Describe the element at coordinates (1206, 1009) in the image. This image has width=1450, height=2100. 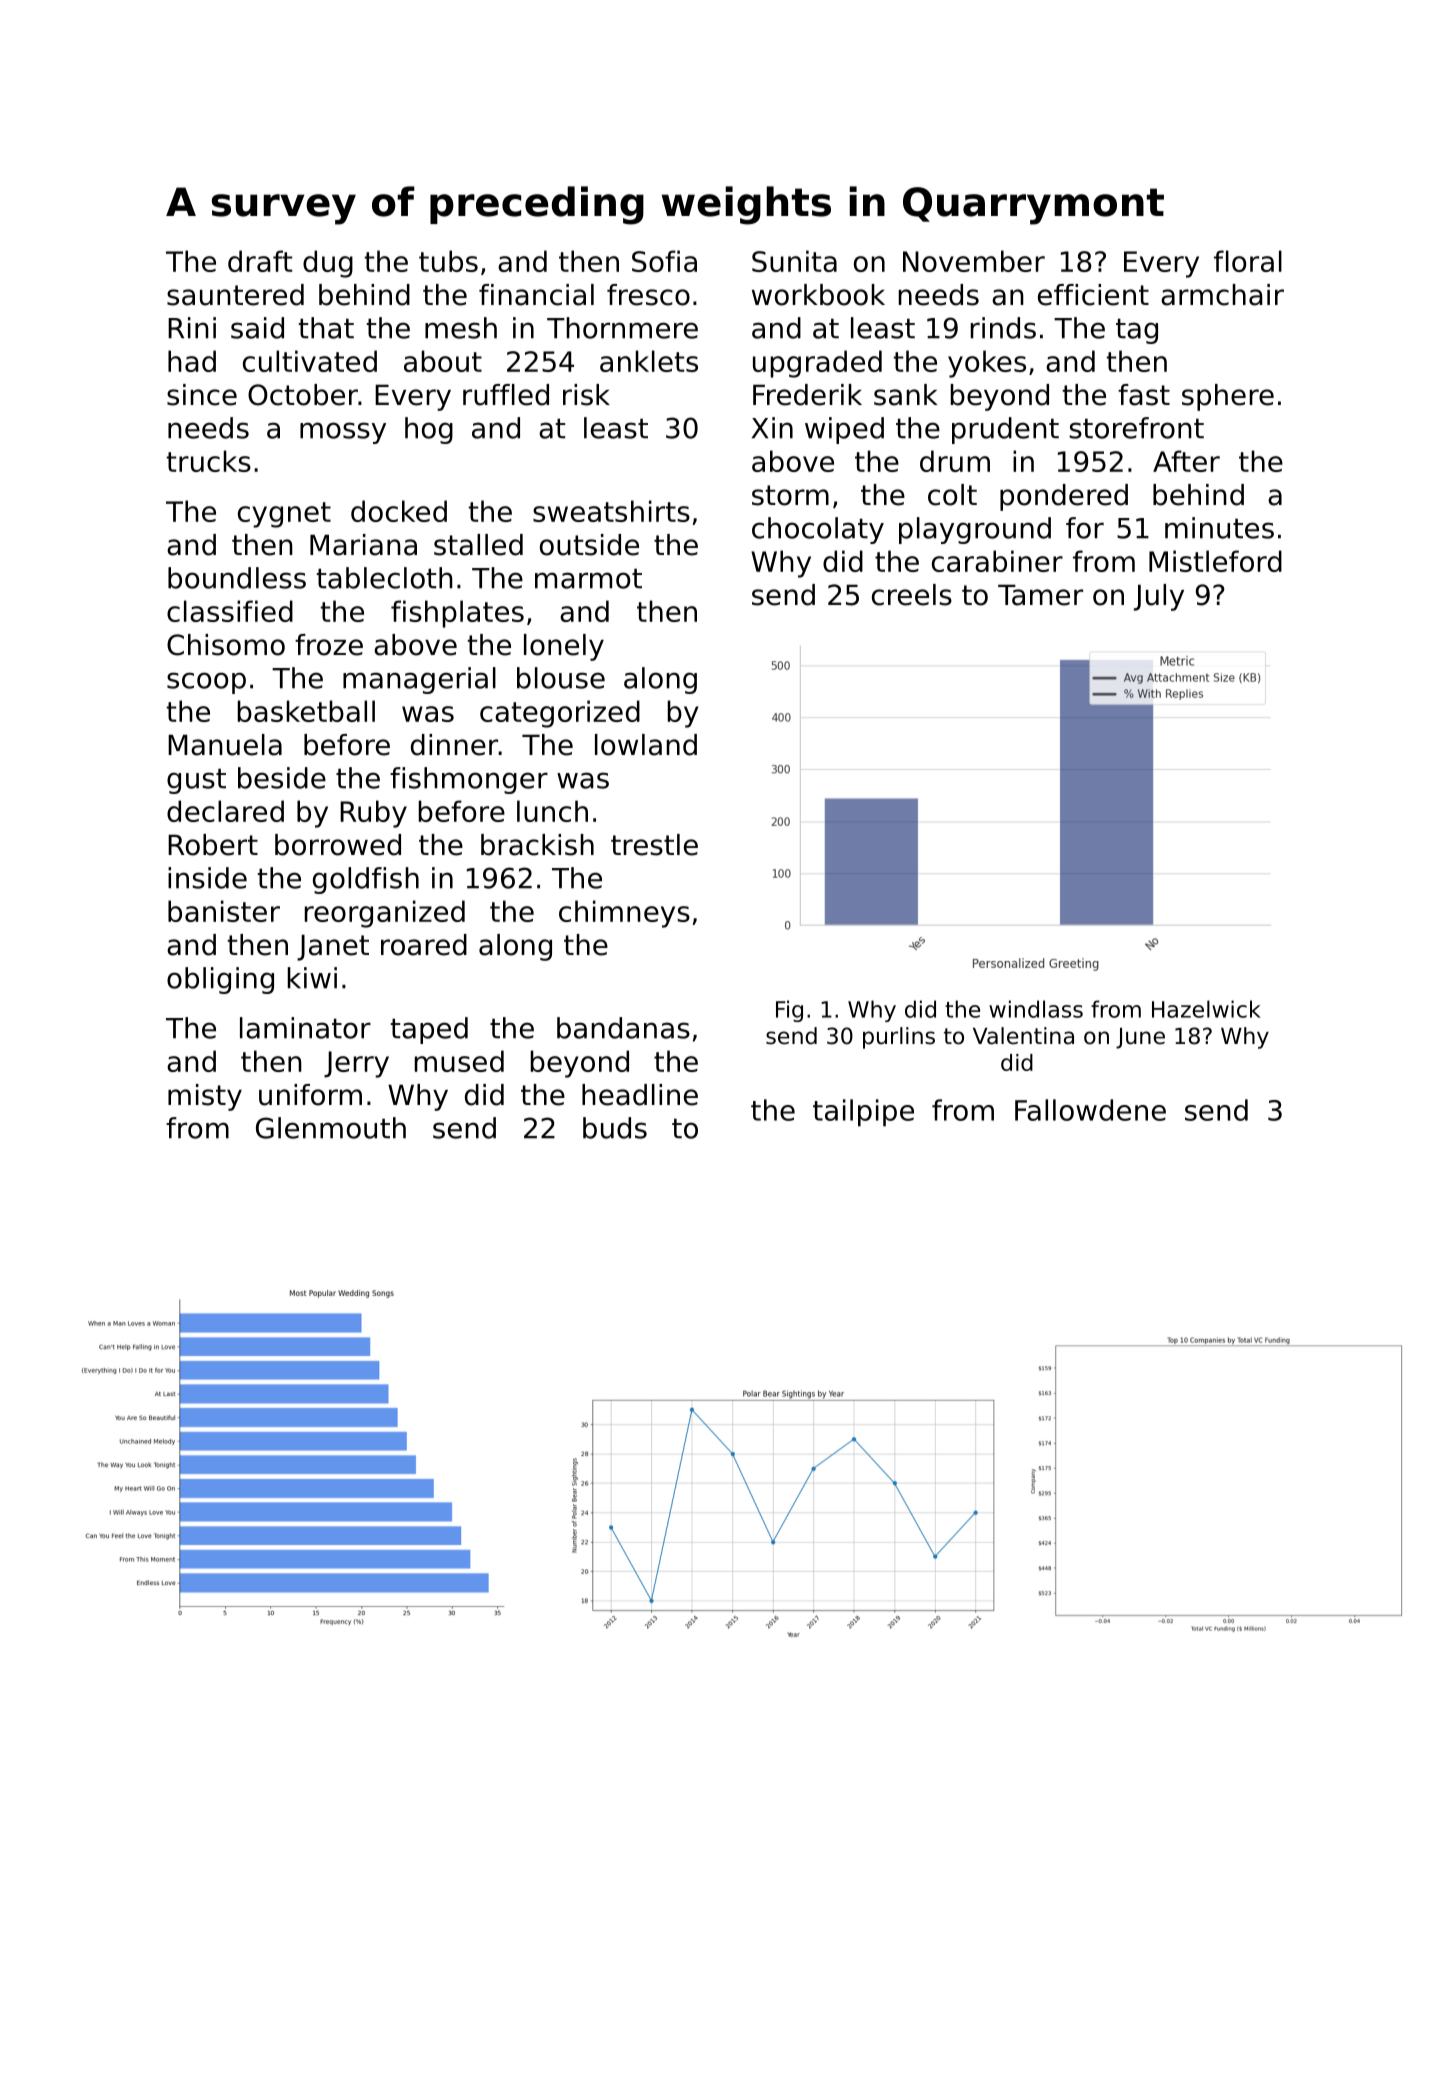
I see `Hazelwick` at that location.
